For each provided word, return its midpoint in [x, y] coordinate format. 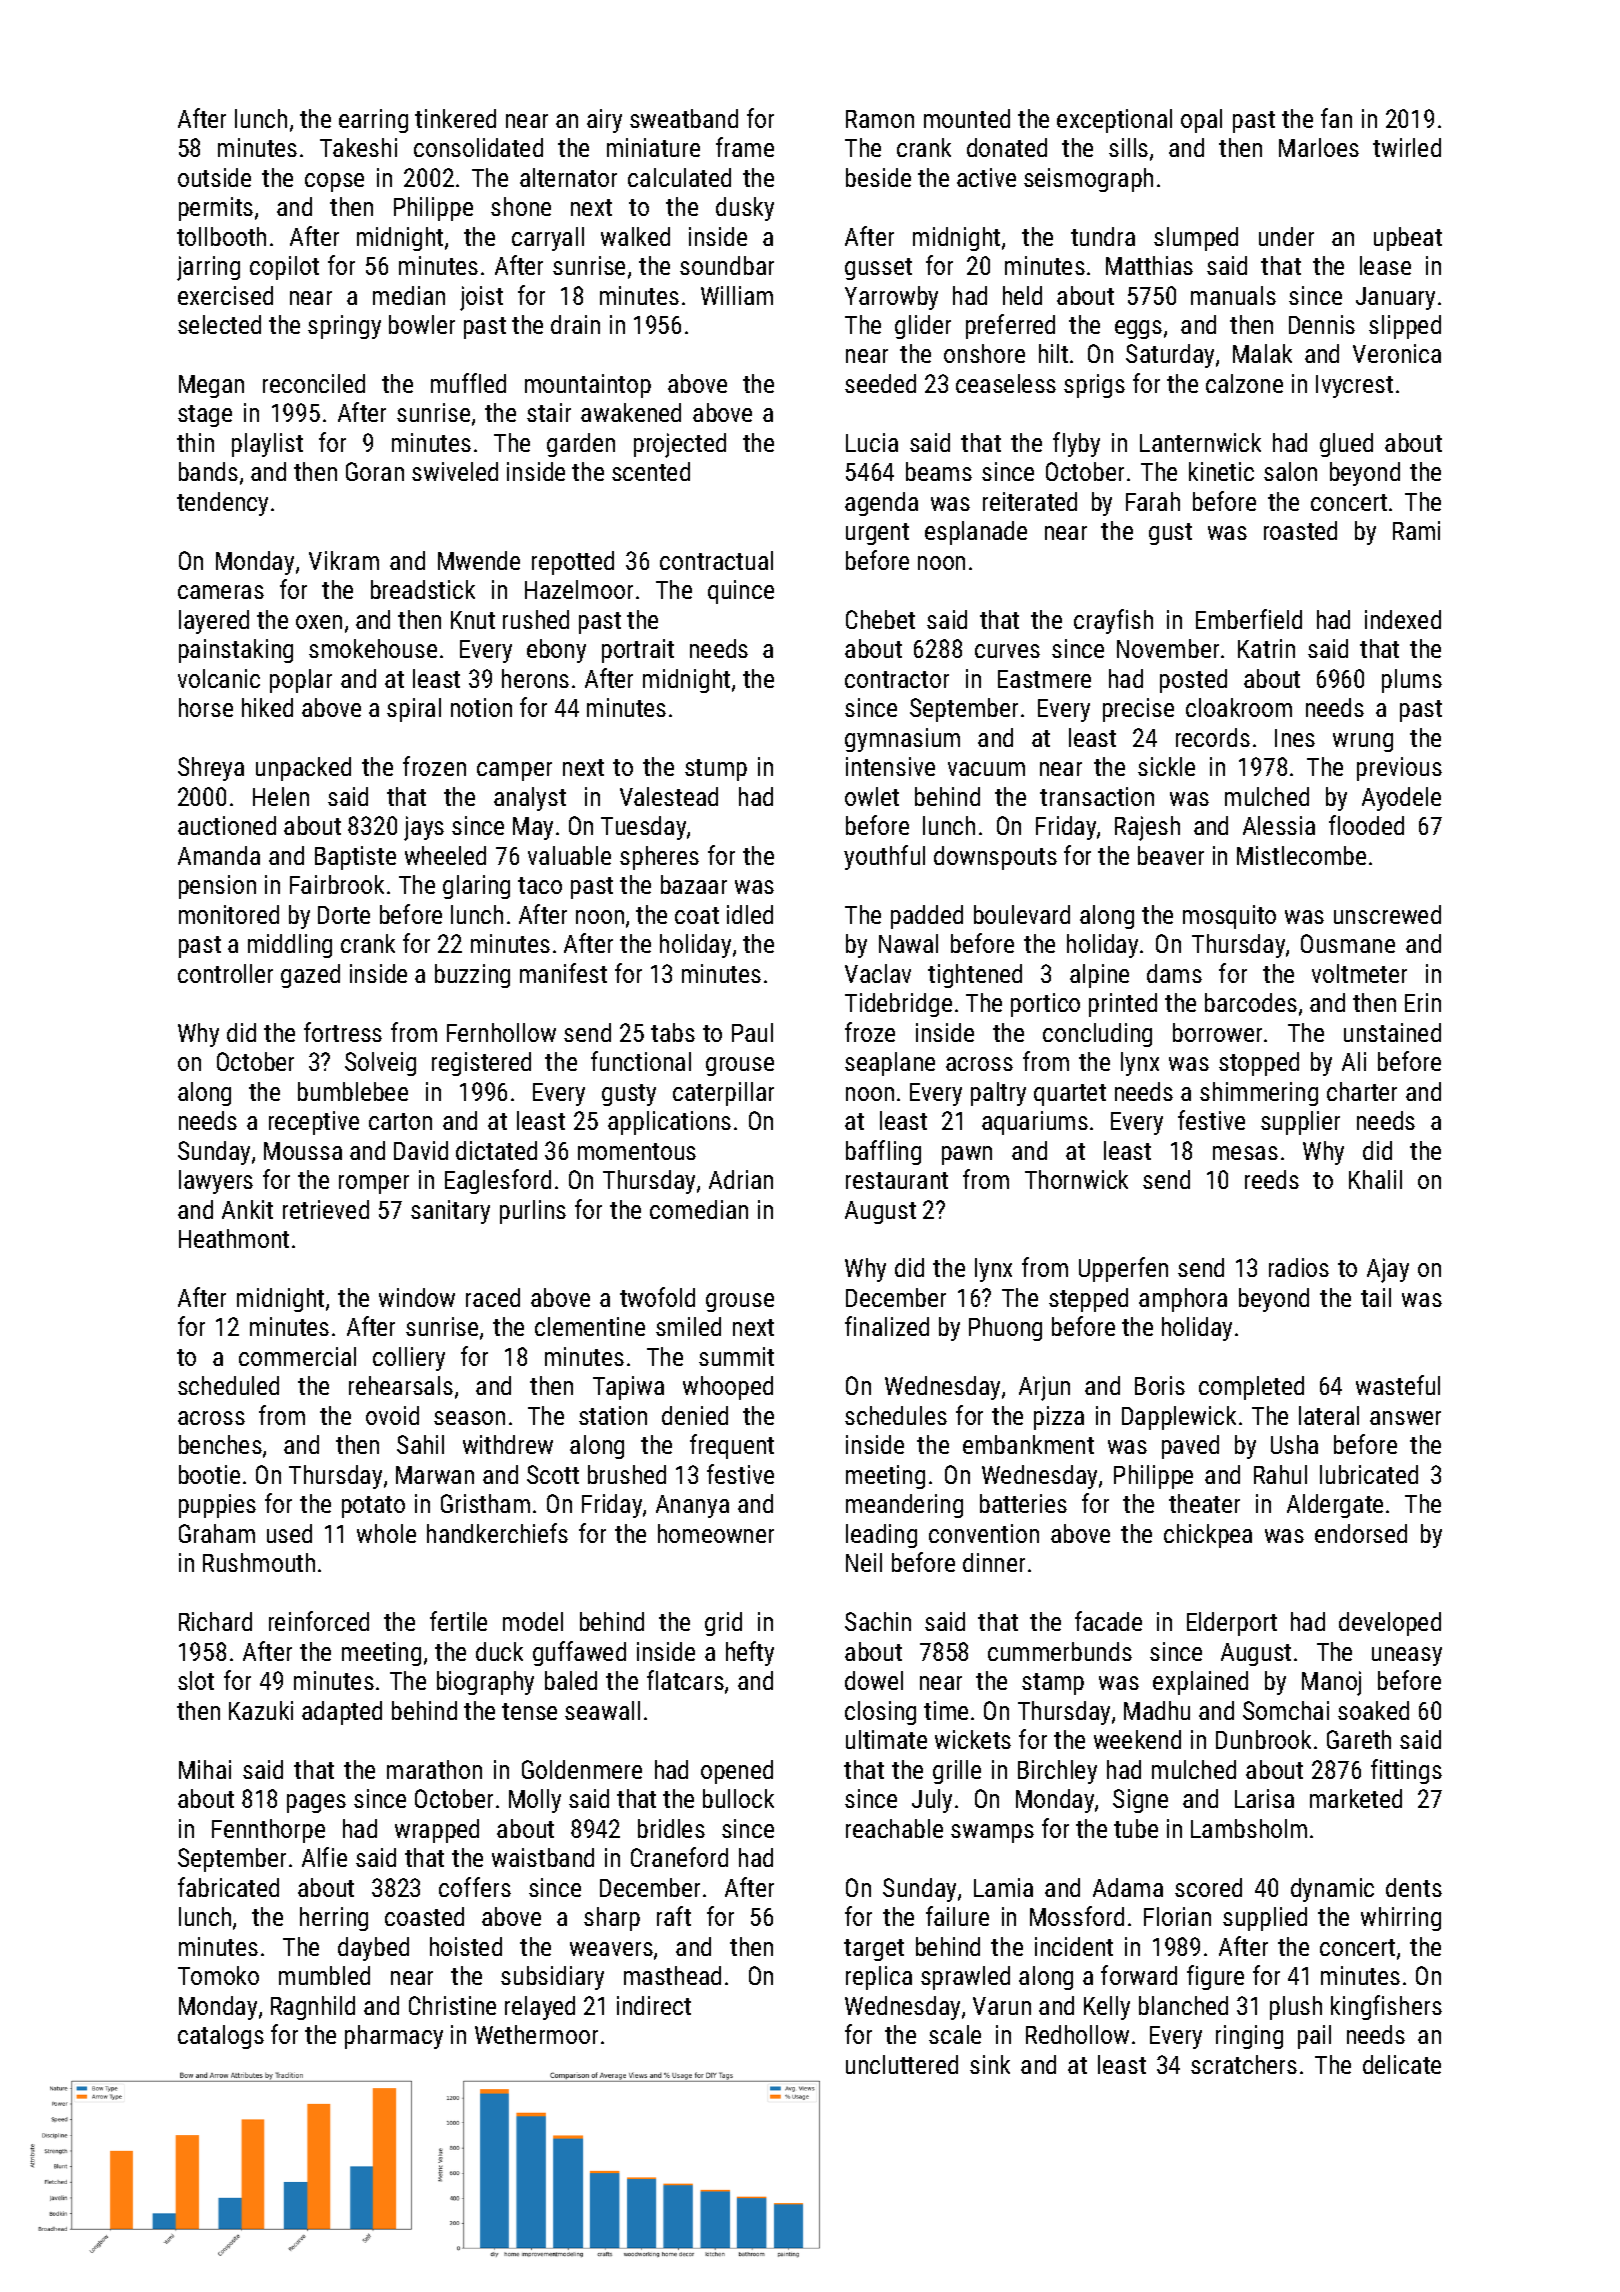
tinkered [455, 118]
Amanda [219, 855]
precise [1138, 710]
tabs [673, 1032]
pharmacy [394, 2037]
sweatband [684, 118]
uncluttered [902, 2064]
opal [1201, 121]
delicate [1402, 2064]
